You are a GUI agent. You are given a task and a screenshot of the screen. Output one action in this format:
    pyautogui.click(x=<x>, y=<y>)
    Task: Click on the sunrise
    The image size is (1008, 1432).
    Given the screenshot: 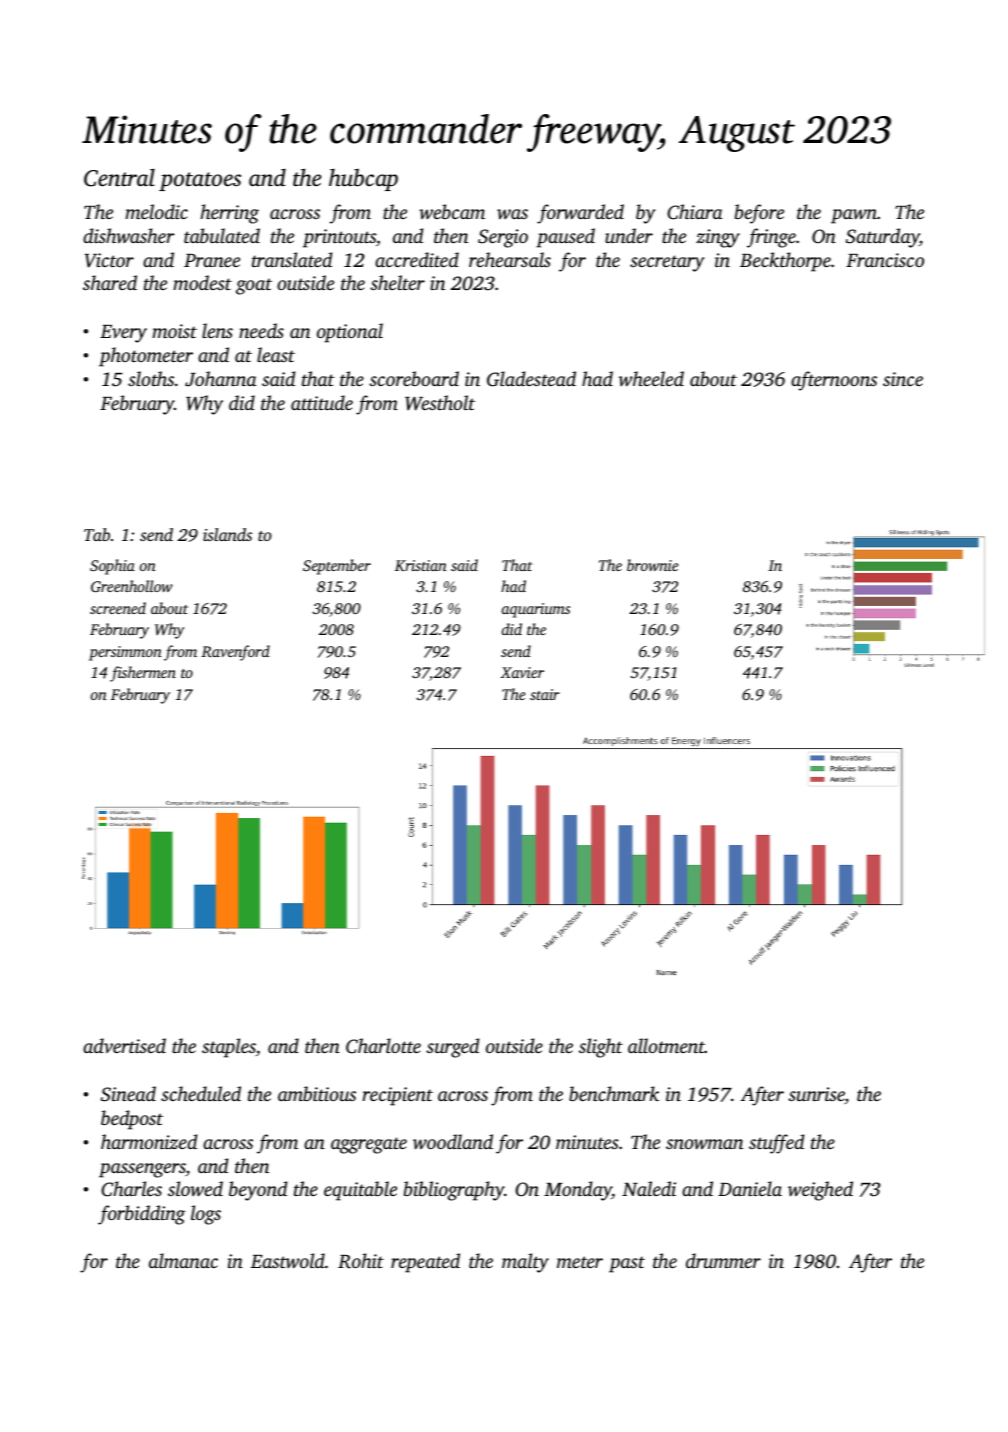 What is the action you would take?
    pyautogui.click(x=816, y=1095)
